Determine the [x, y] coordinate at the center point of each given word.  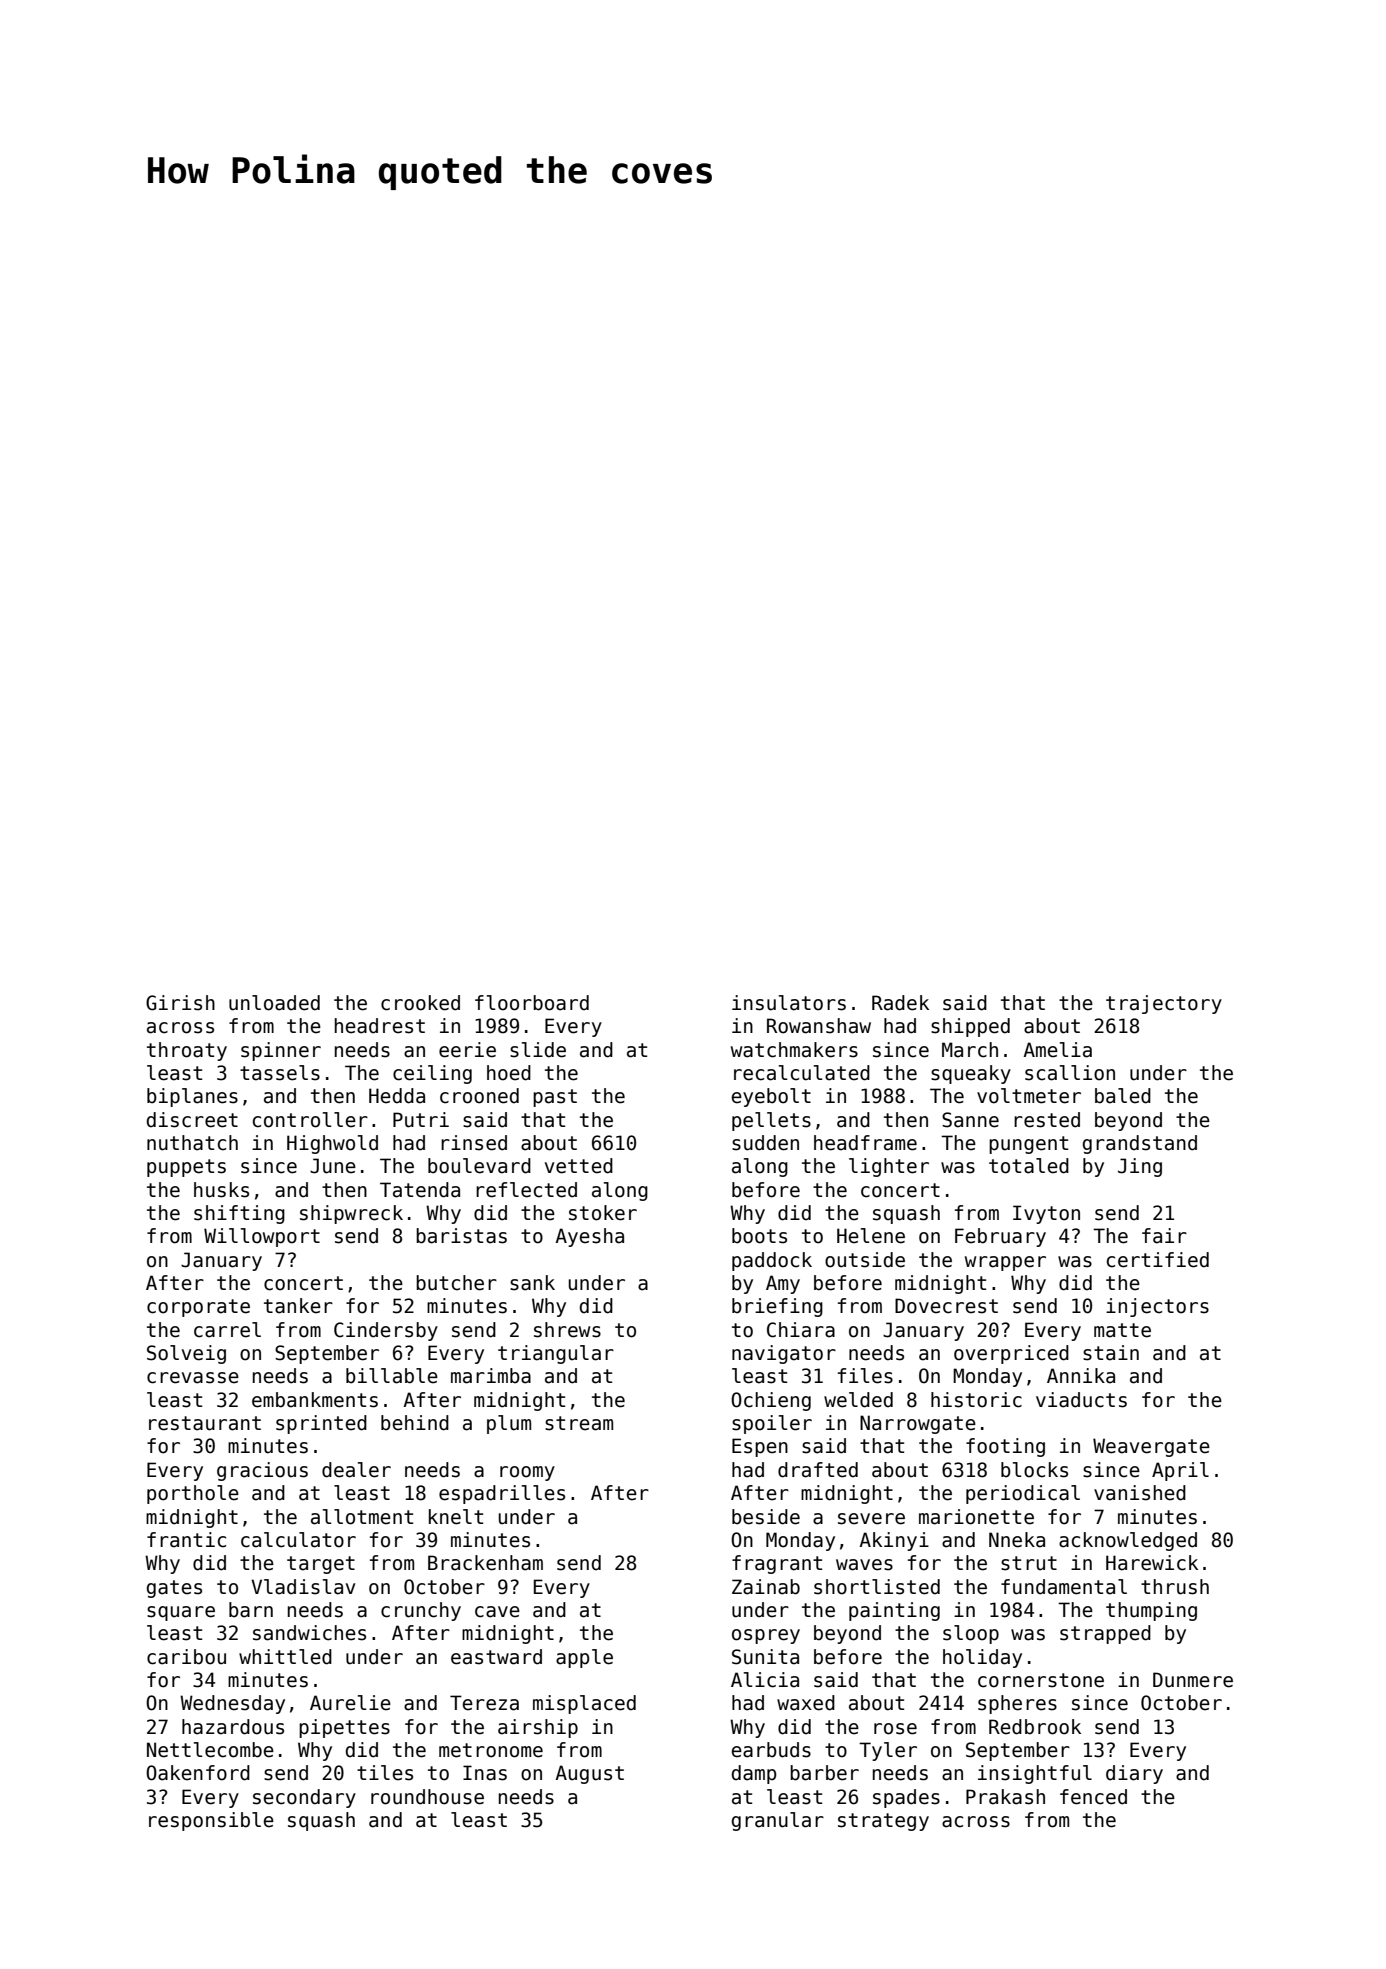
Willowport [262, 1237]
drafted [818, 1470]
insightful [1035, 1774]
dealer [356, 1470]
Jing [1140, 1167]
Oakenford [198, 1773]
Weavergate [1151, 1447]
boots [759, 1236]
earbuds [771, 1750]
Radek [900, 1003]
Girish [180, 1003]
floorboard [532, 1003]
